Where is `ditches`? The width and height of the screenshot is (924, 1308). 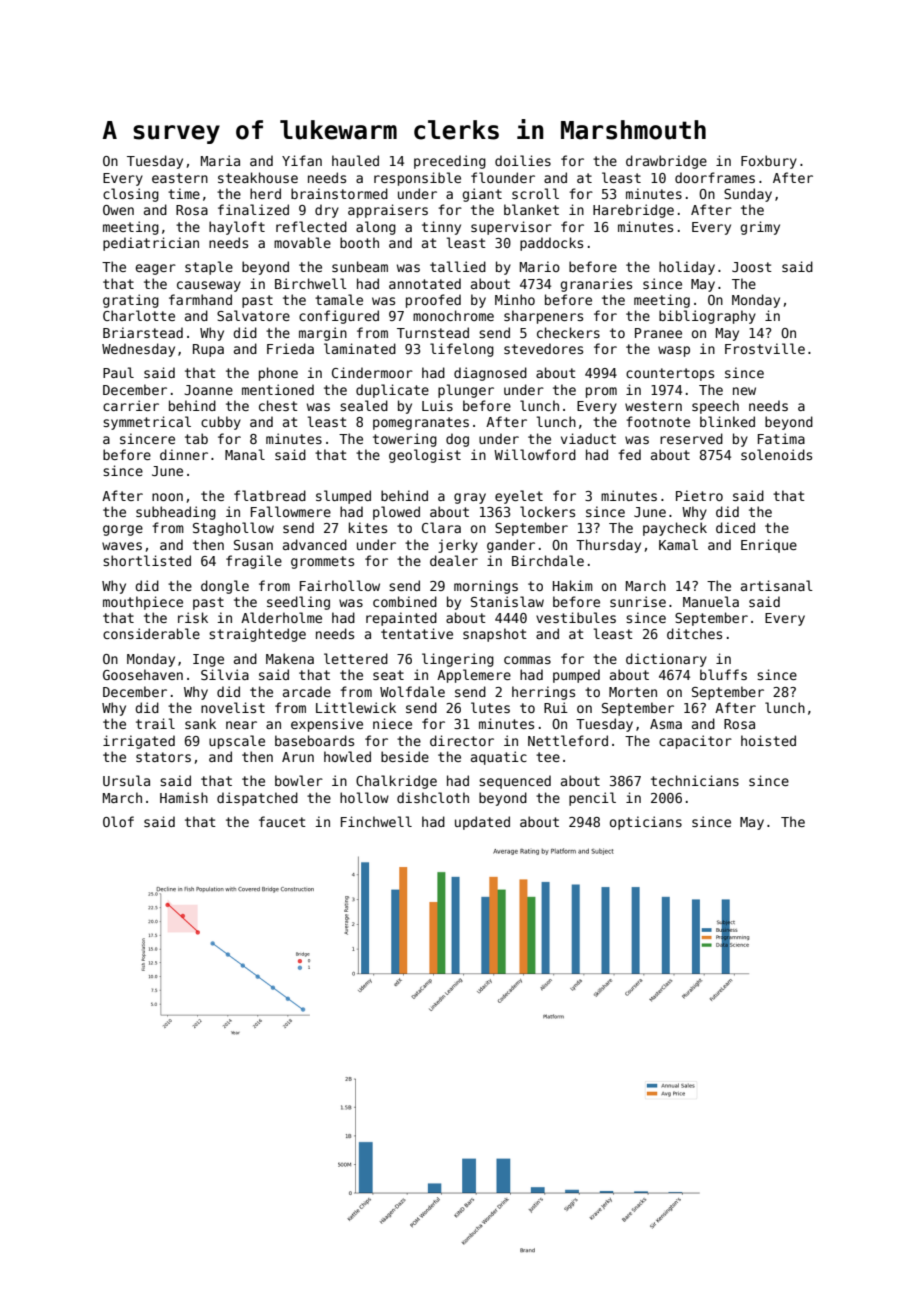
ditches is located at coordinates (694, 633).
